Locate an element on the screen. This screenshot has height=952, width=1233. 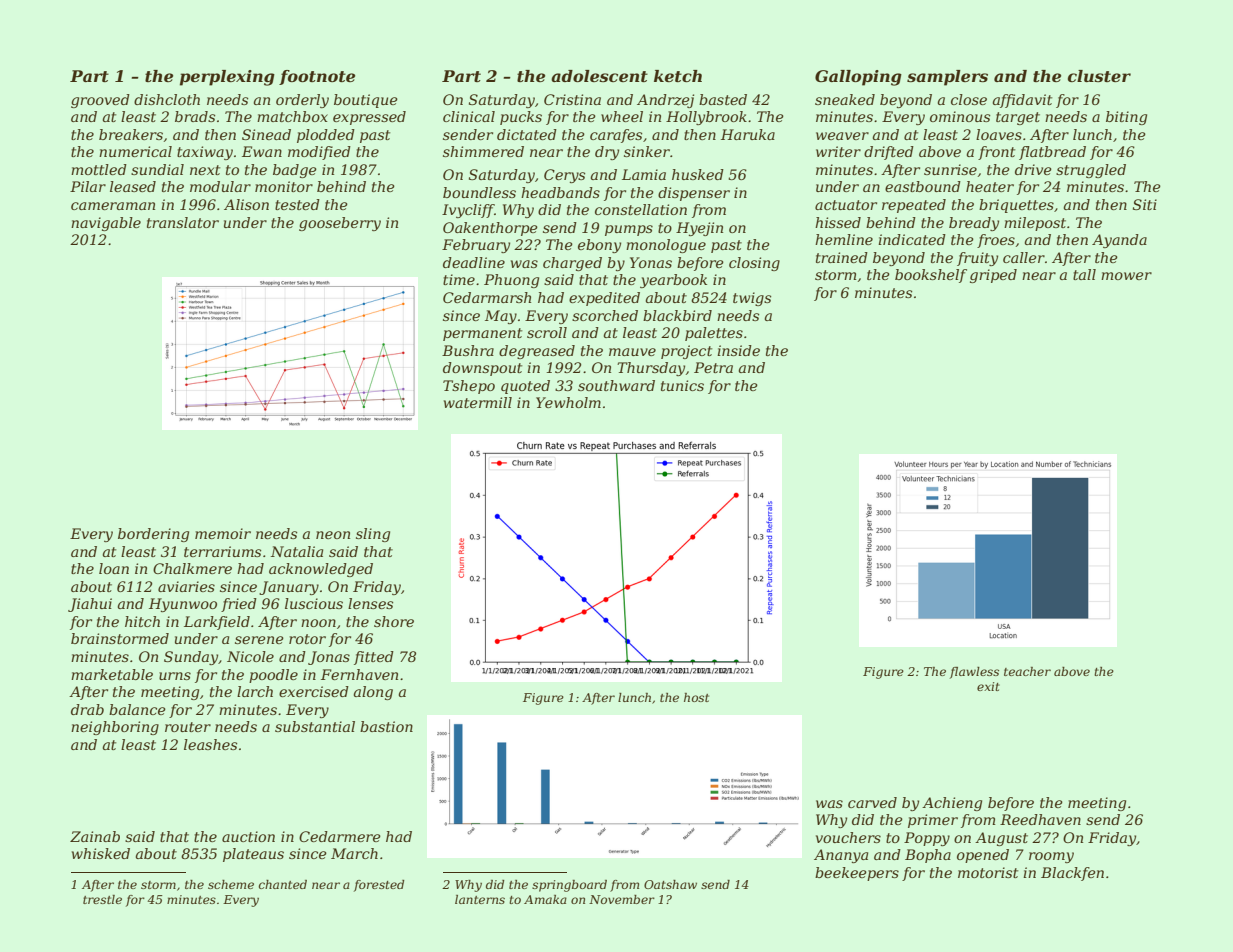
Tshepo is located at coordinates (469, 387).
